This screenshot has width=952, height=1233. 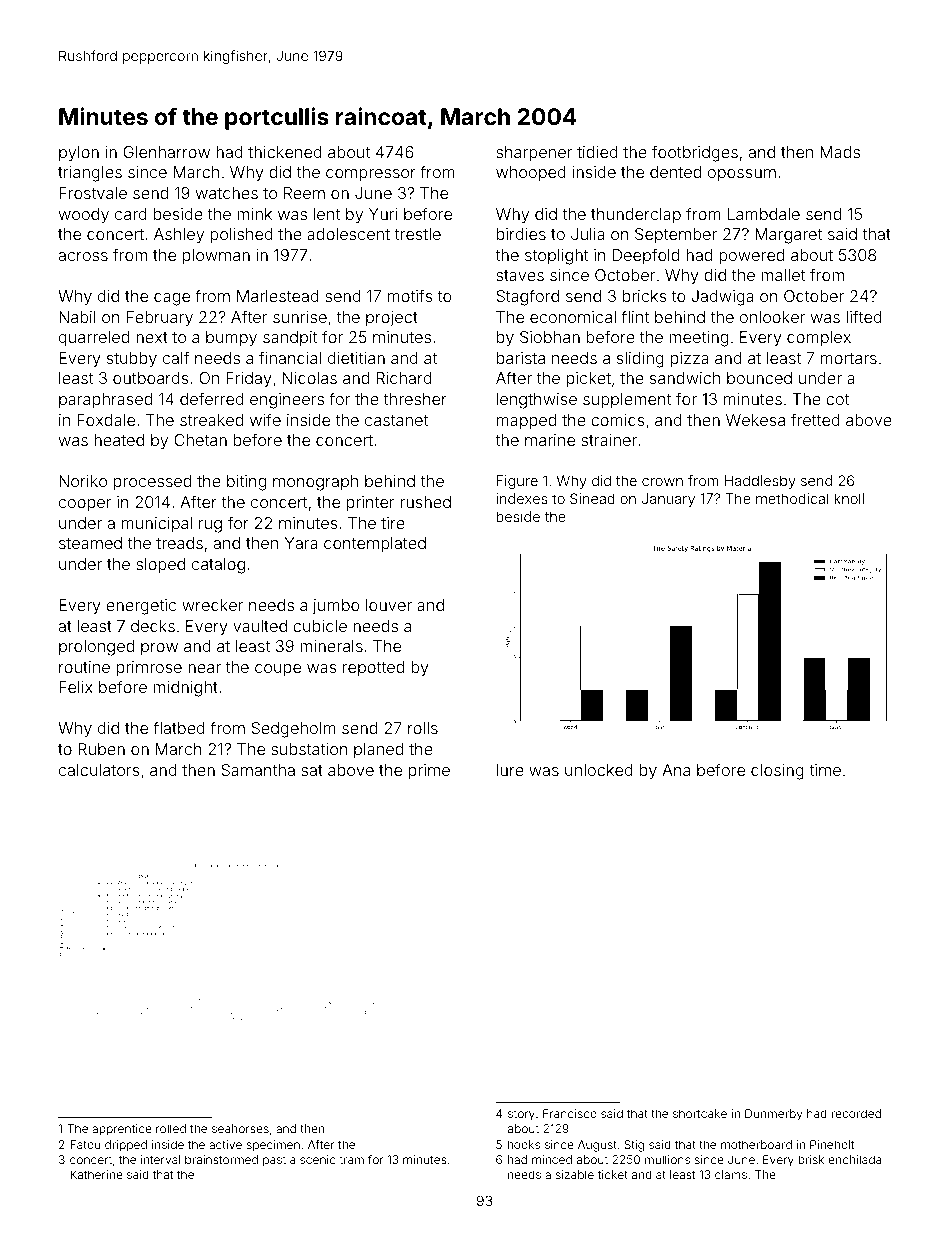 What do you see at coordinates (792, 498) in the screenshot?
I see `methodical` at bounding box center [792, 498].
